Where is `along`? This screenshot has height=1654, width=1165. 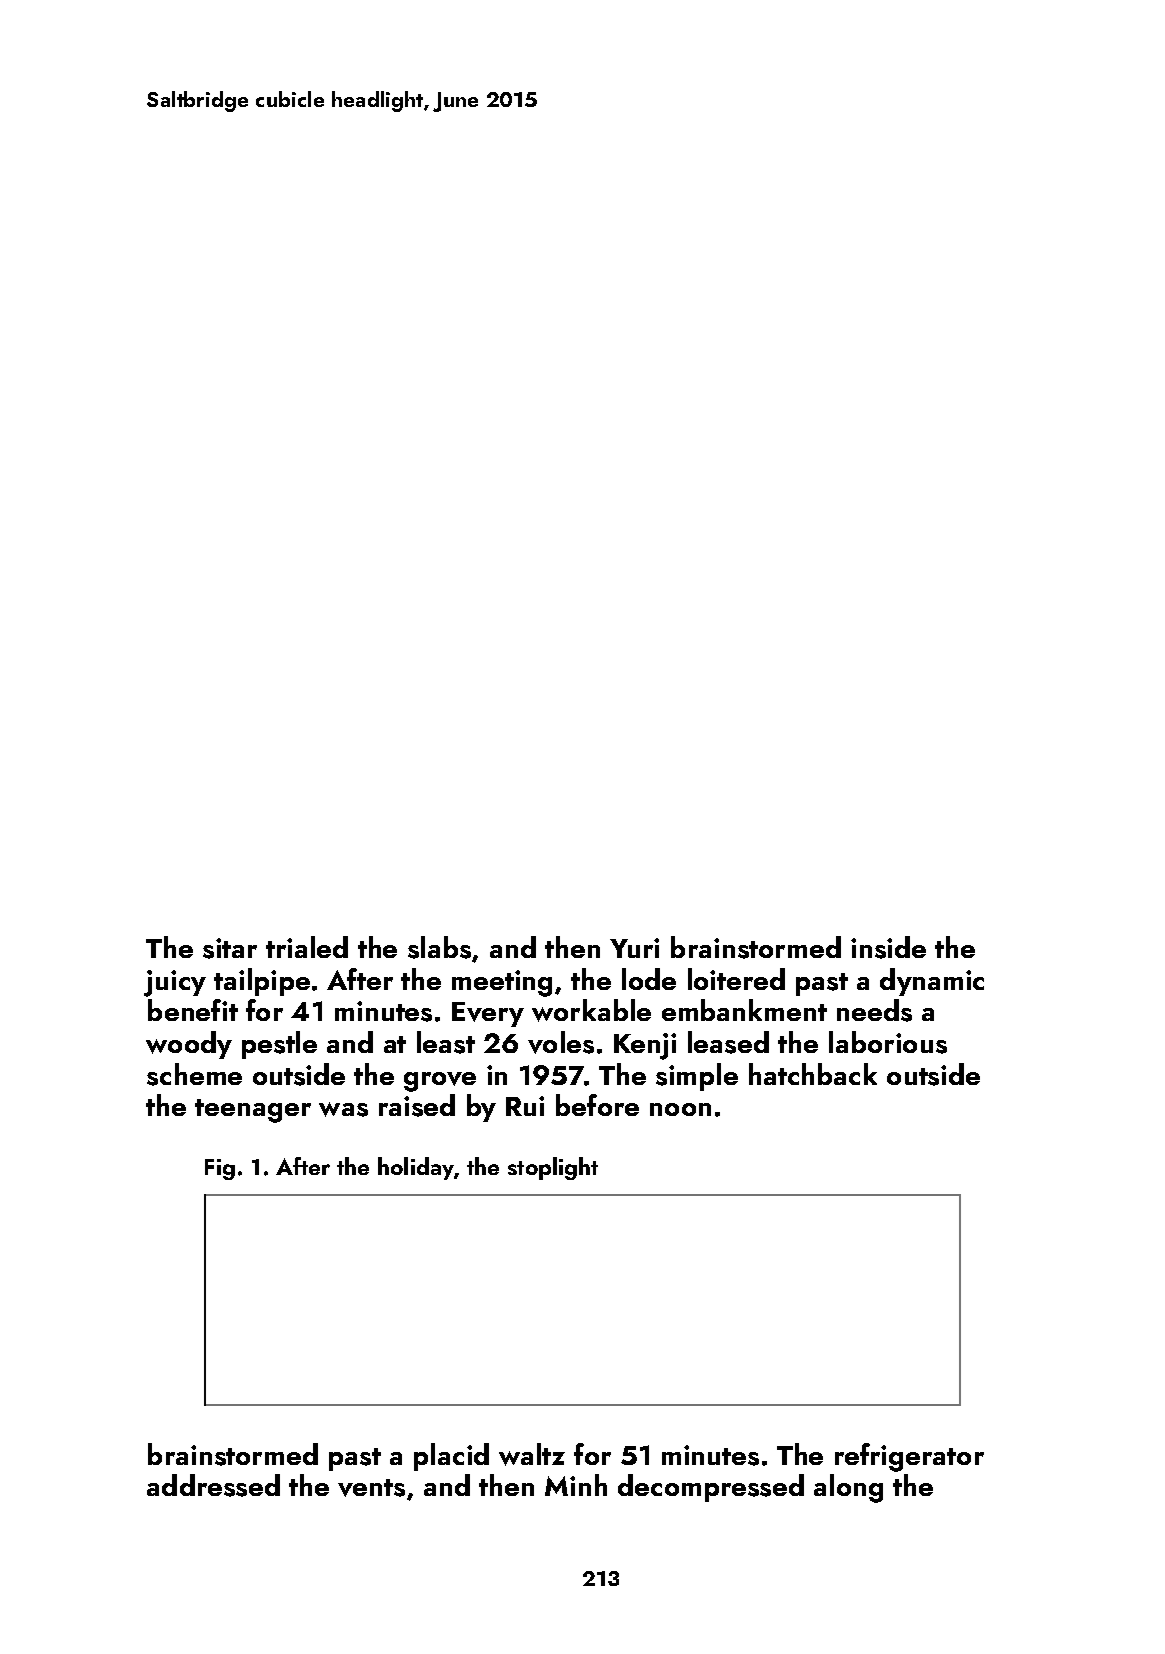
along is located at coordinates (848, 1488).
